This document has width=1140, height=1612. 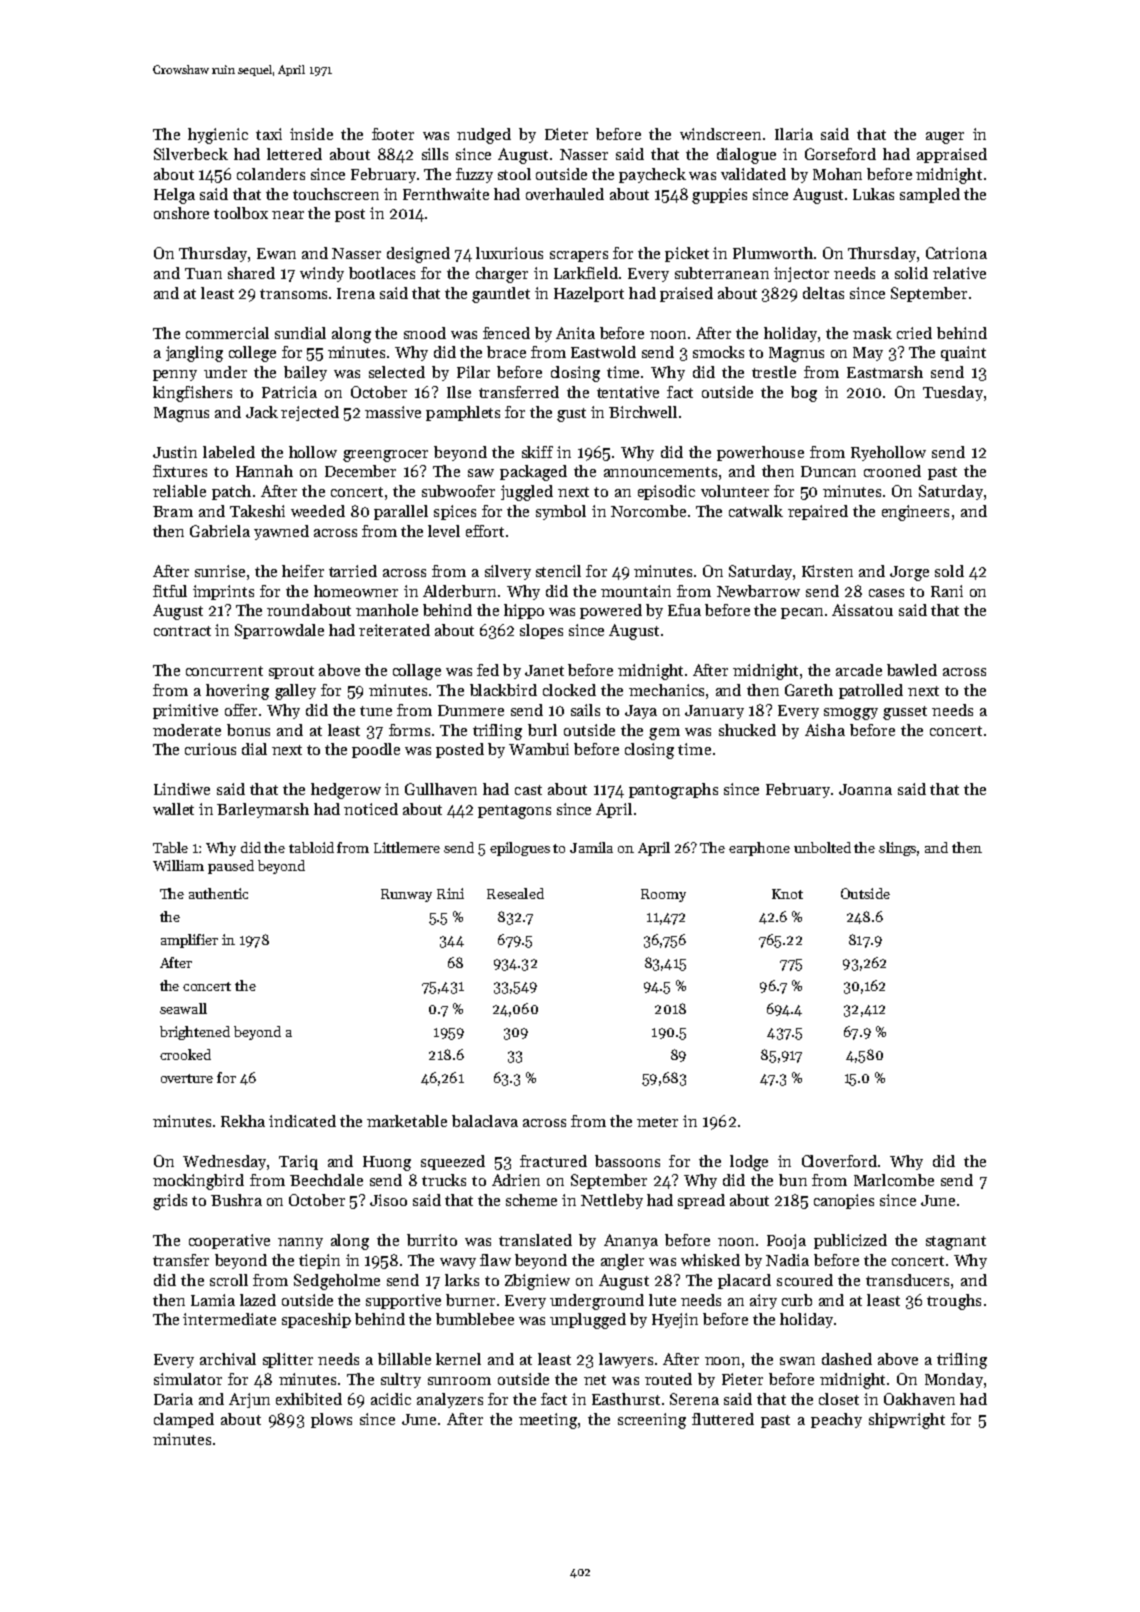 What do you see at coordinates (548, 1421) in the document?
I see `meeting` at bounding box center [548, 1421].
